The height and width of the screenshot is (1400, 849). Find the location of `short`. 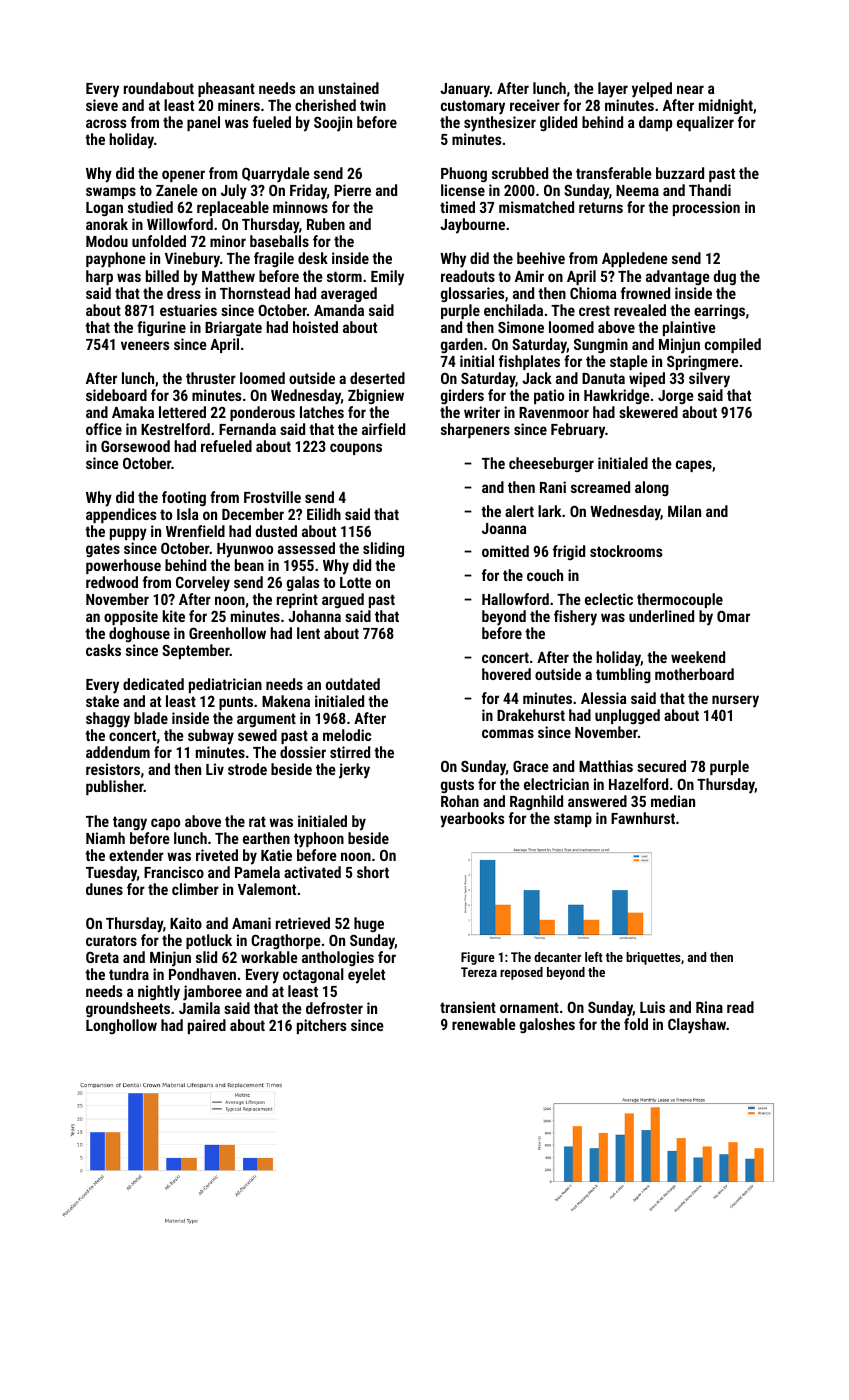

short is located at coordinates (373, 872).
